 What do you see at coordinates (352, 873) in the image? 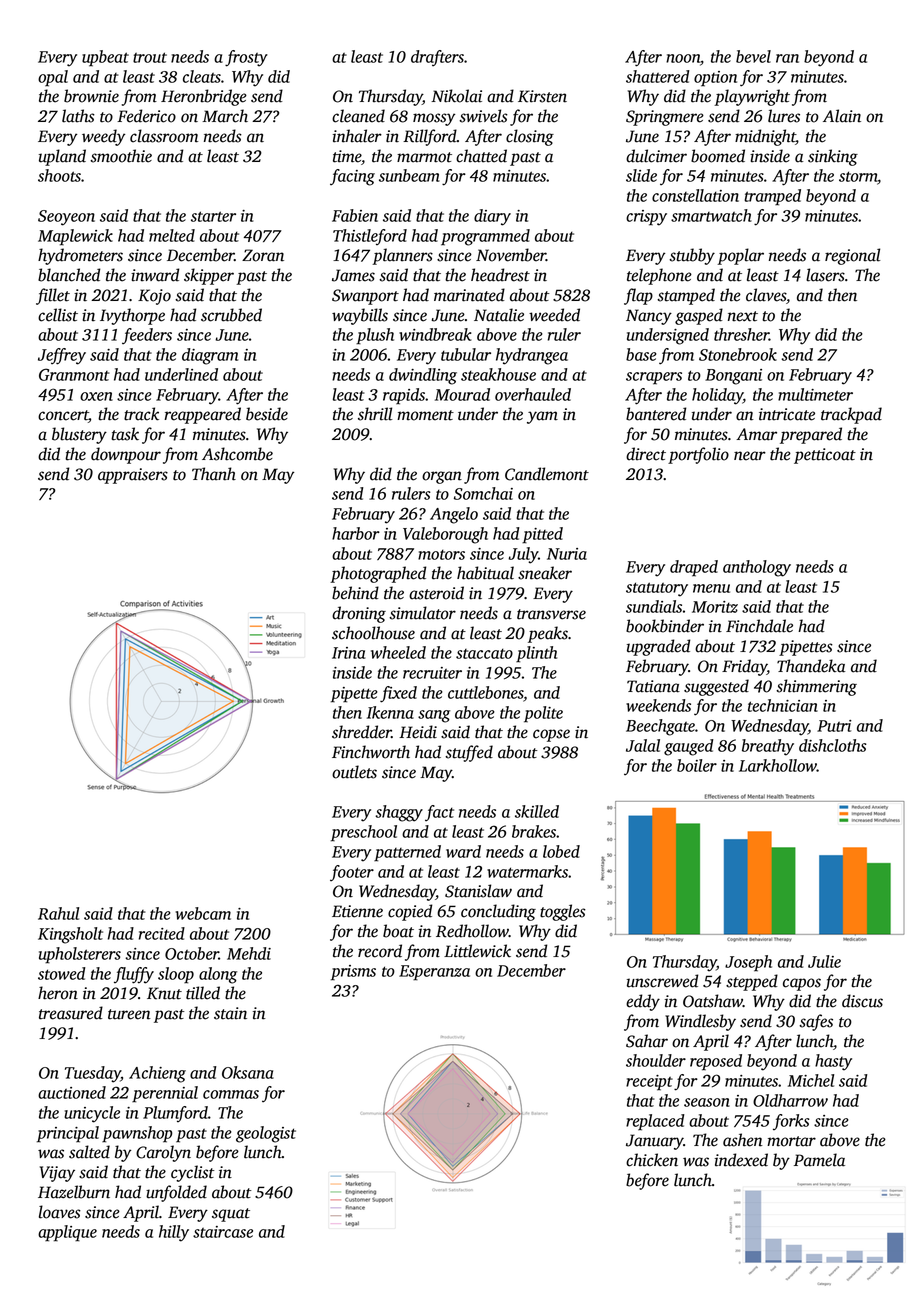
I see `footer` at bounding box center [352, 873].
